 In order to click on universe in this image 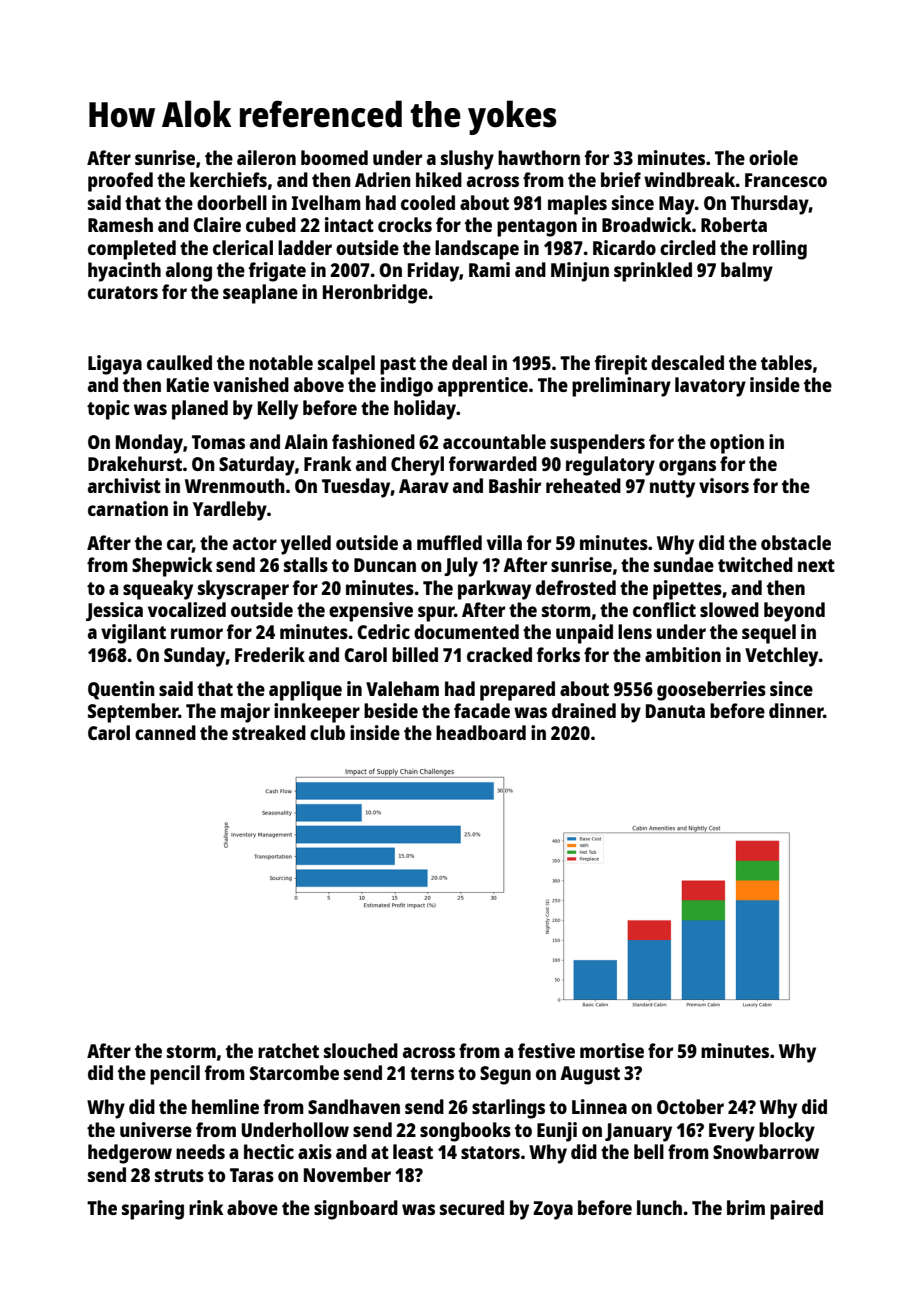, I will do `click(156, 1129)`.
